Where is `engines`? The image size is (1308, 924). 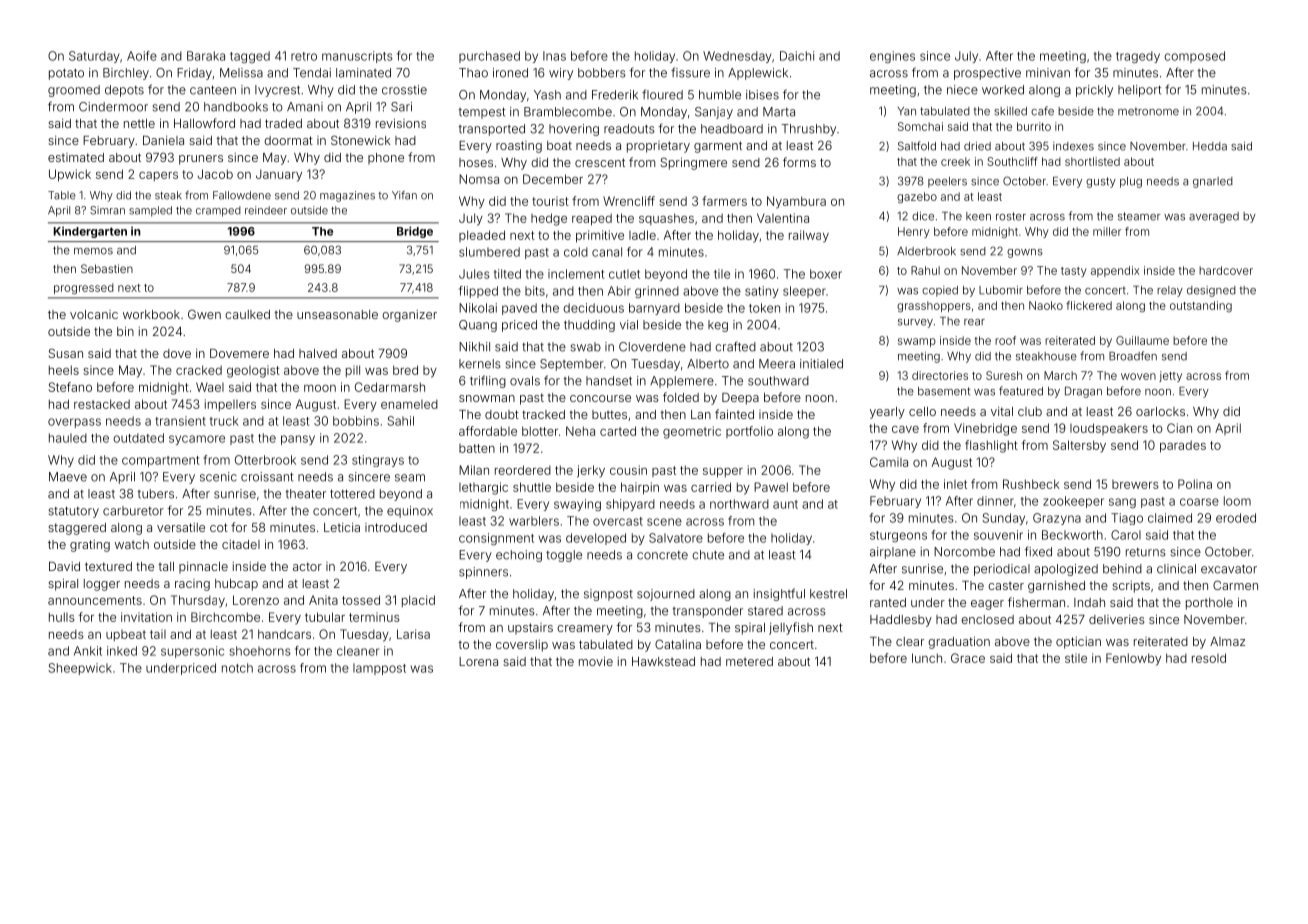 engines is located at coordinates (892, 57).
